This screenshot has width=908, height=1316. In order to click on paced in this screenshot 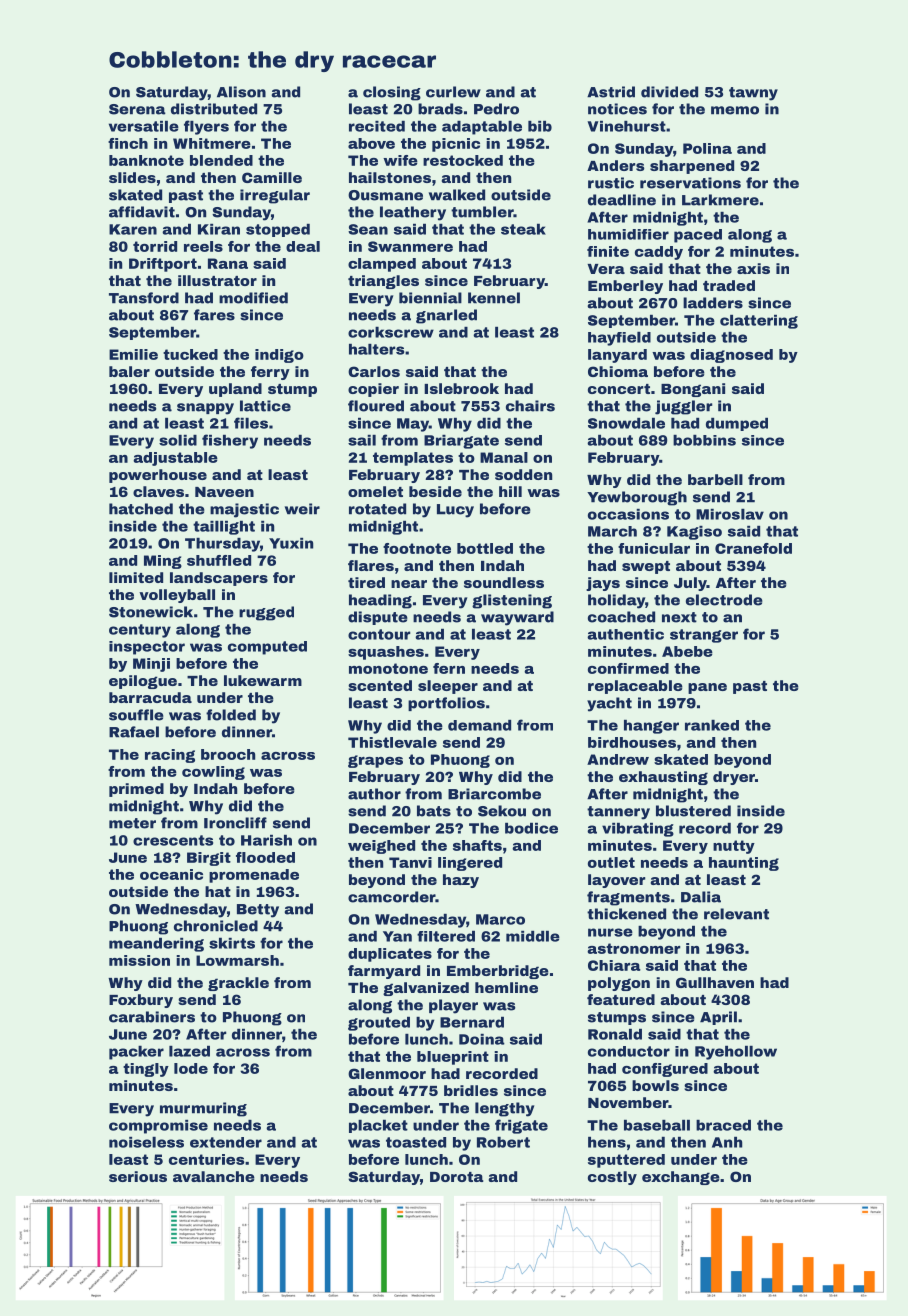, I will do `click(698, 236)`.
